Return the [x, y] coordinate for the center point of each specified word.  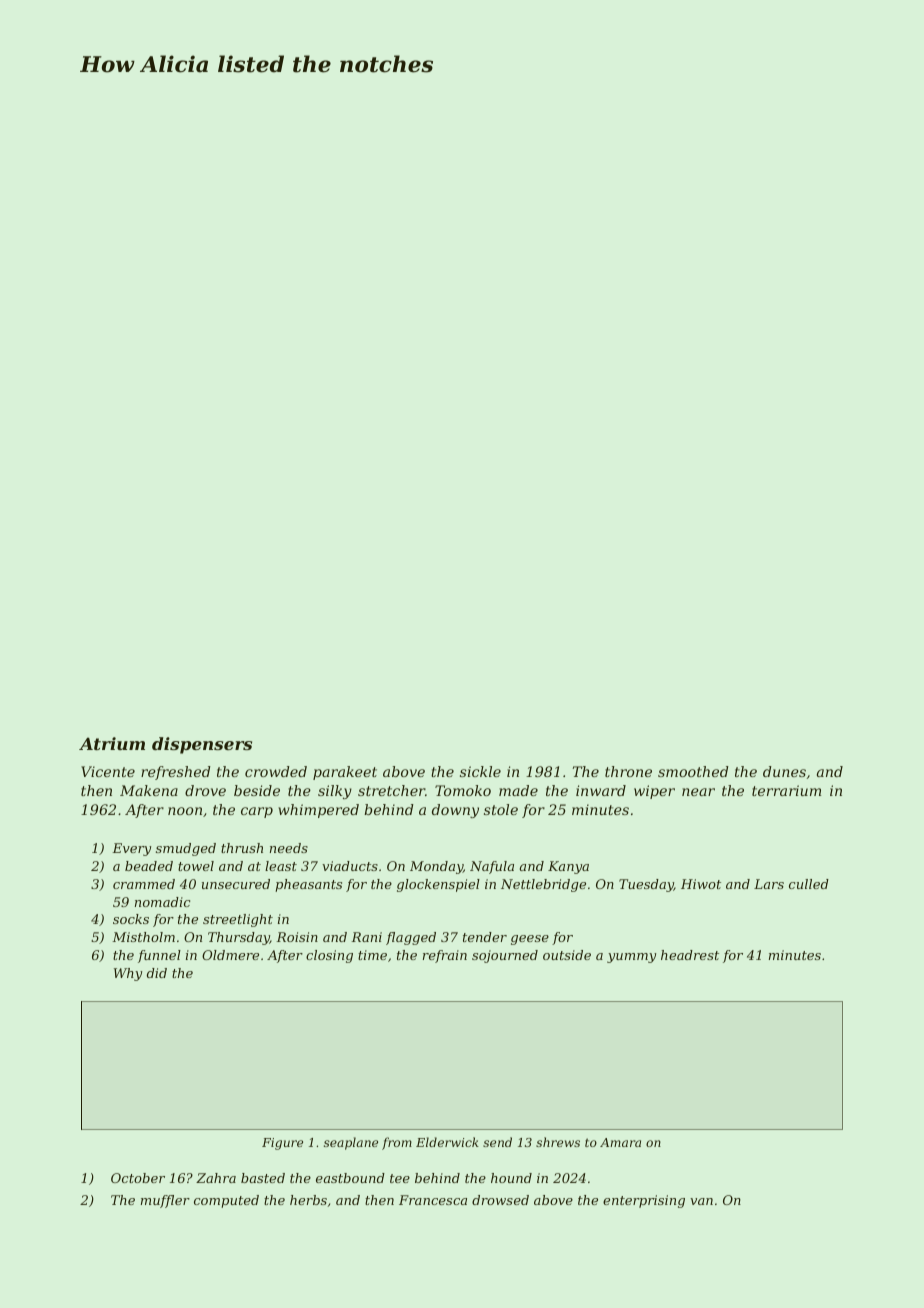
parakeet [345, 773]
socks [131, 919]
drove [205, 790]
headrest [690, 955]
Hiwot [701, 884]
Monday [436, 867]
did [157, 973]
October [138, 1178]
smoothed [693, 771]
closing [329, 956]
